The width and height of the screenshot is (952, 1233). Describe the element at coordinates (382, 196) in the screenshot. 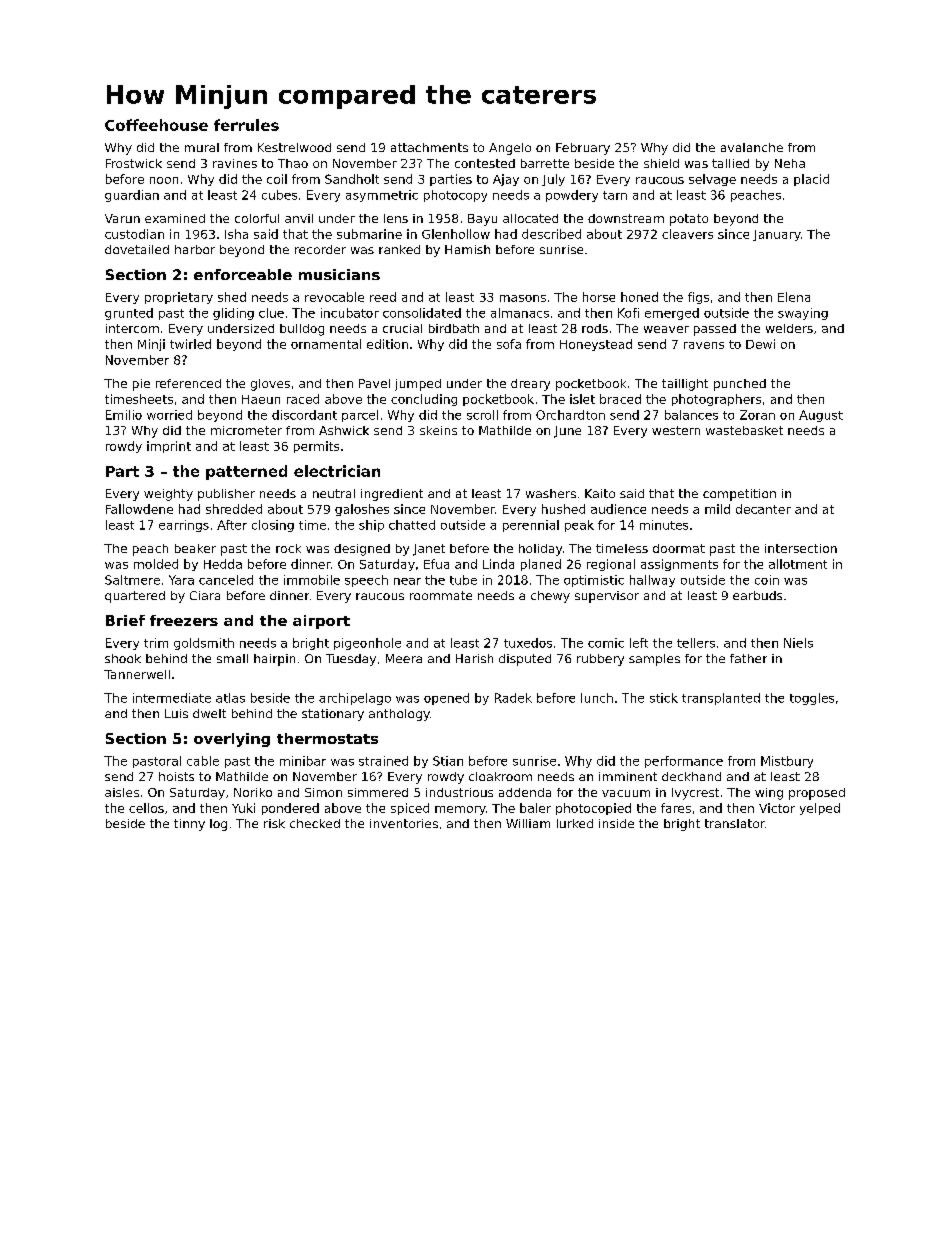

I see `asymmetric` at that location.
